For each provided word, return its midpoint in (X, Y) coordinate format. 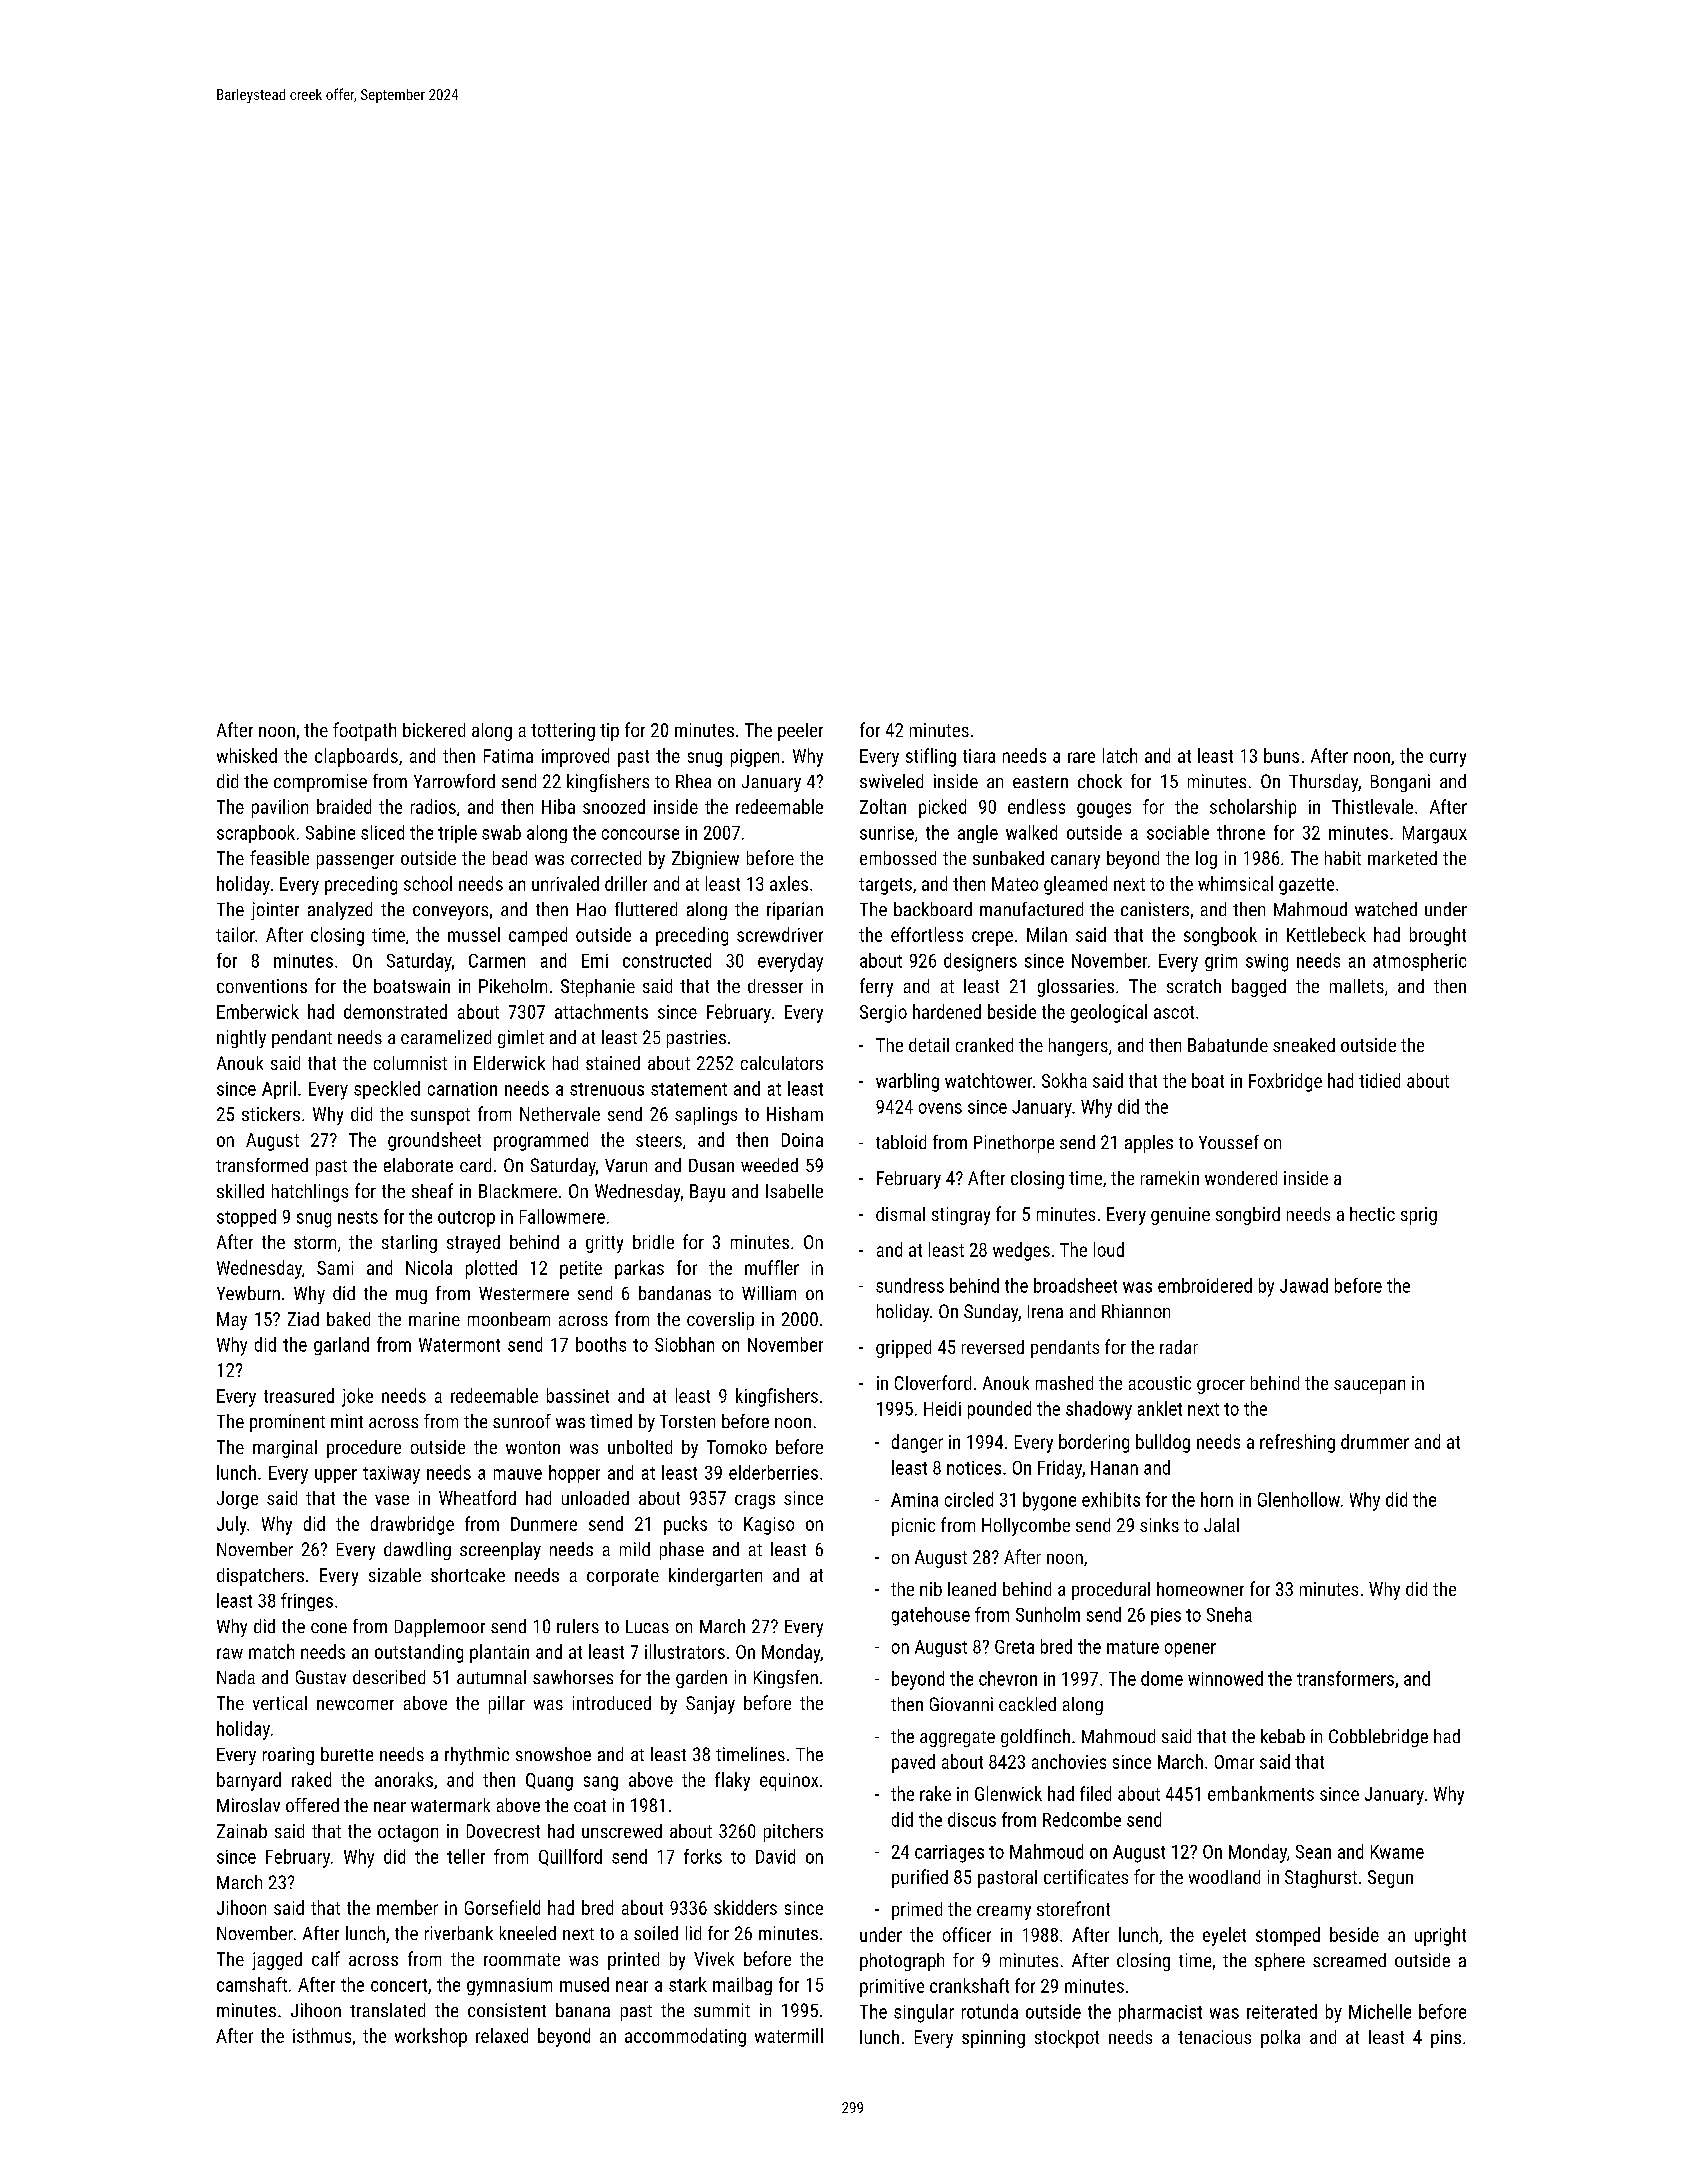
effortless (927, 934)
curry (1448, 759)
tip (609, 732)
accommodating (685, 2037)
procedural (1111, 1591)
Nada (236, 1677)
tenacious (1214, 2037)
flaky (732, 1781)
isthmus (322, 2035)
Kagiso (769, 1526)
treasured (299, 1395)
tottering (563, 732)
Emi (595, 961)
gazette (1306, 886)
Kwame (1397, 1852)
